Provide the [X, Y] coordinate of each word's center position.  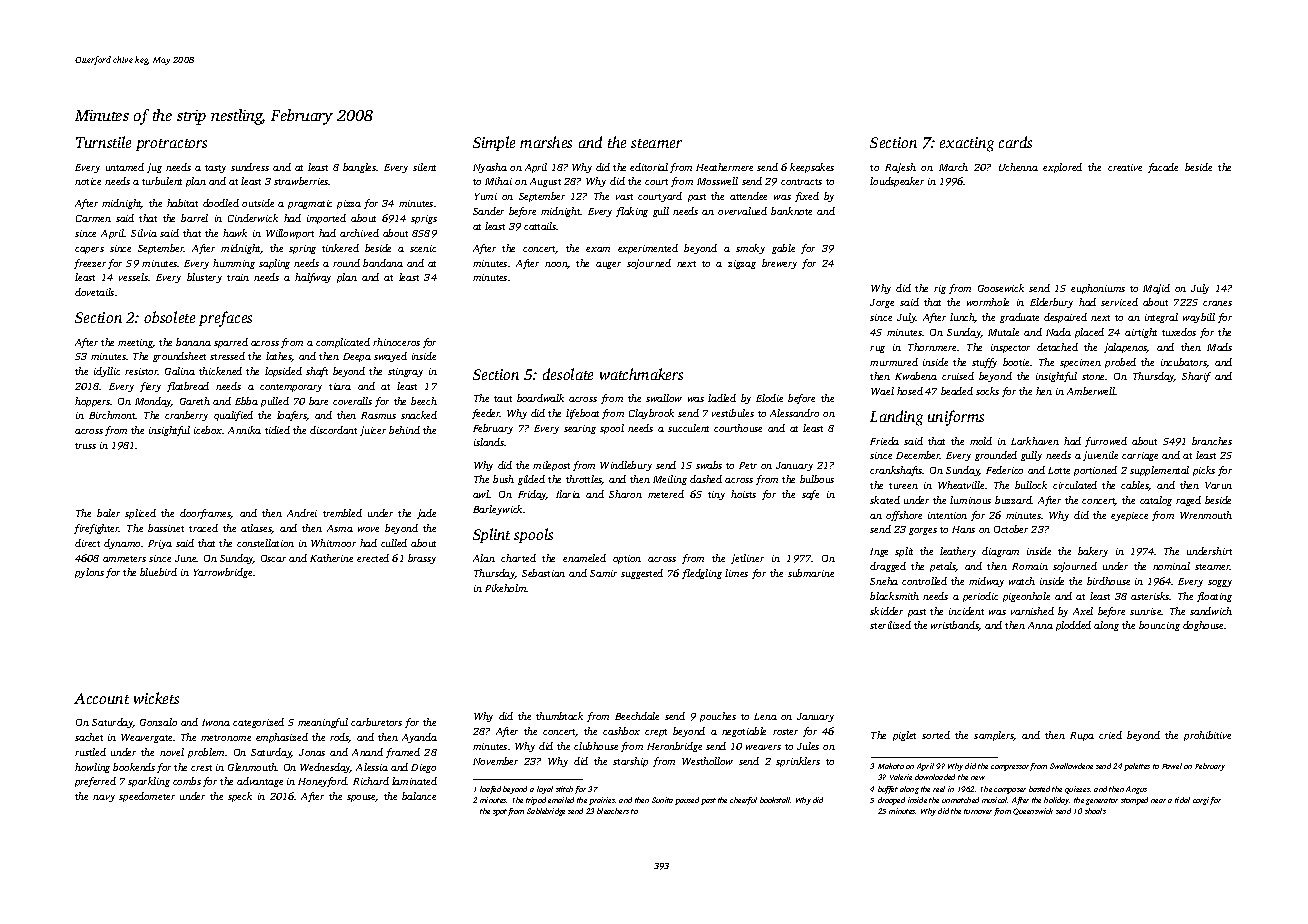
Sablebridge [546, 812]
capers [89, 250]
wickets [156, 698]
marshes [546, 142]
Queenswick [1033, 811]
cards [1015, 142]
